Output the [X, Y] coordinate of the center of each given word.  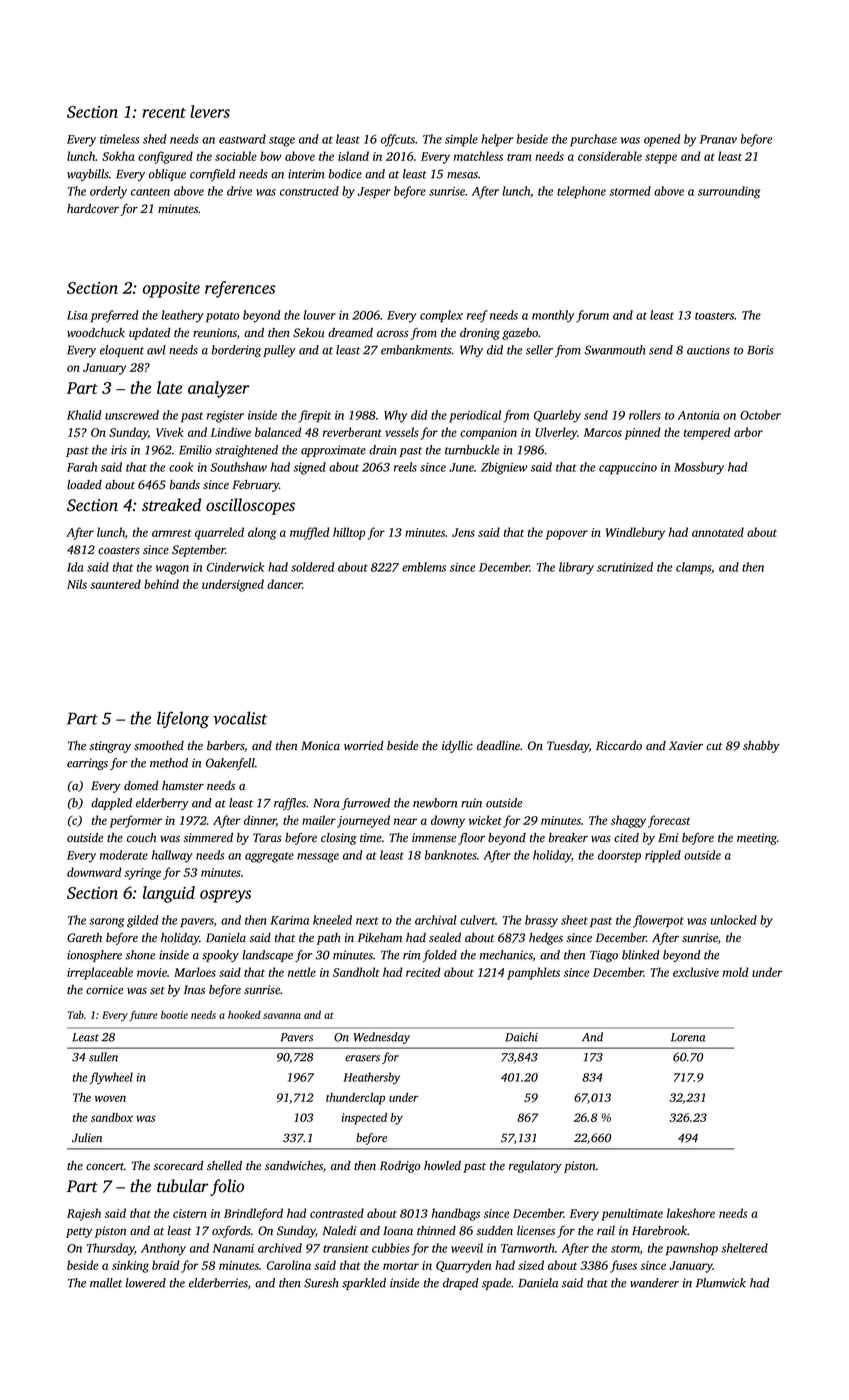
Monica [320, 745]
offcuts [398, 140]
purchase [593, 140]
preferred [114, 316]
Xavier [686, 745]
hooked [244, 1015]
